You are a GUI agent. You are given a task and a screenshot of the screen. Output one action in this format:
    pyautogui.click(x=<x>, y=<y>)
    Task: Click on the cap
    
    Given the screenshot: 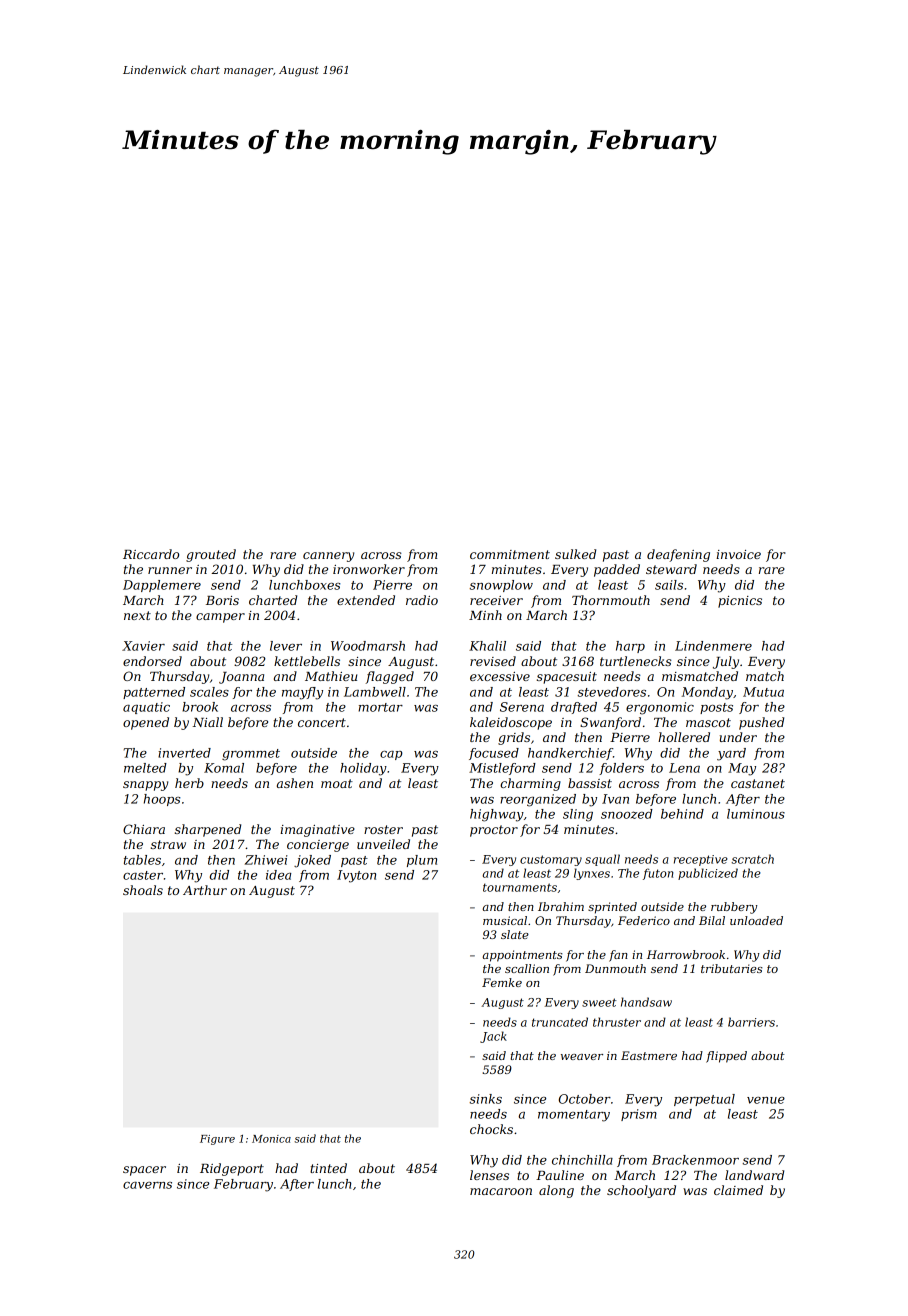 What is the action you would take?
    pyautogui.click(x=391, y=755)
